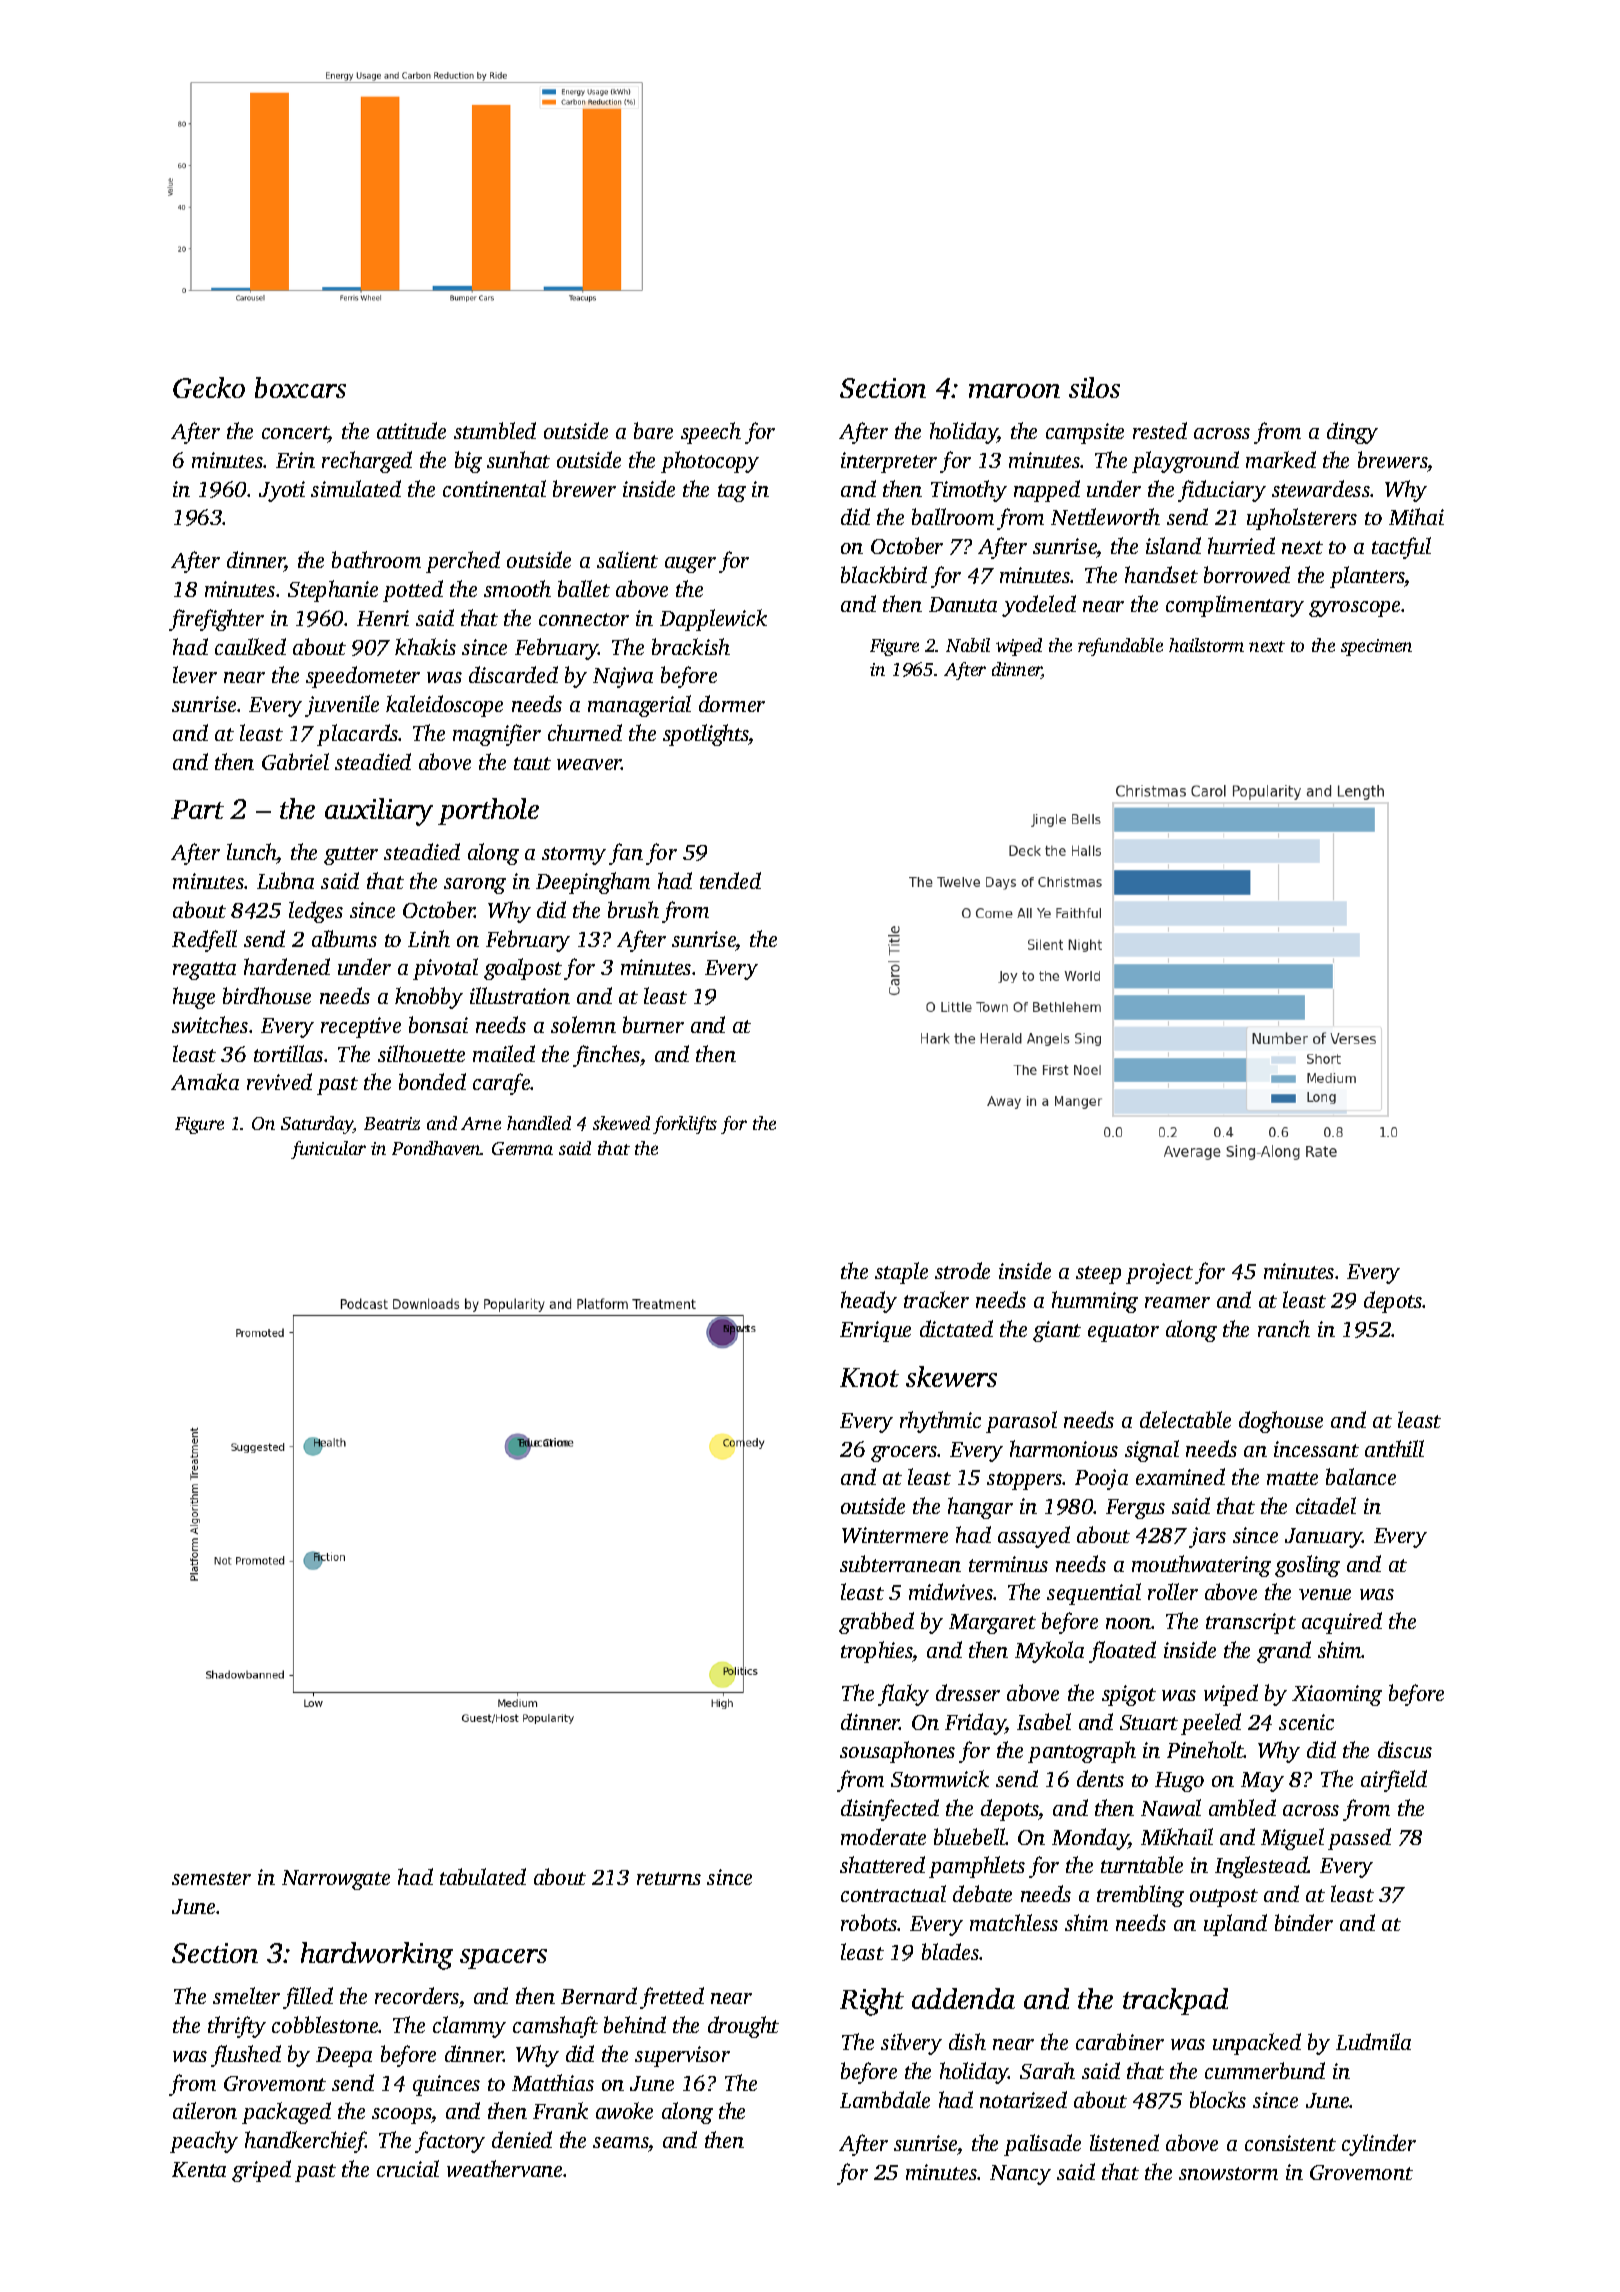 This document has width=1620, height=2292. I want to click on cylinder, so click(1379, 2145).
